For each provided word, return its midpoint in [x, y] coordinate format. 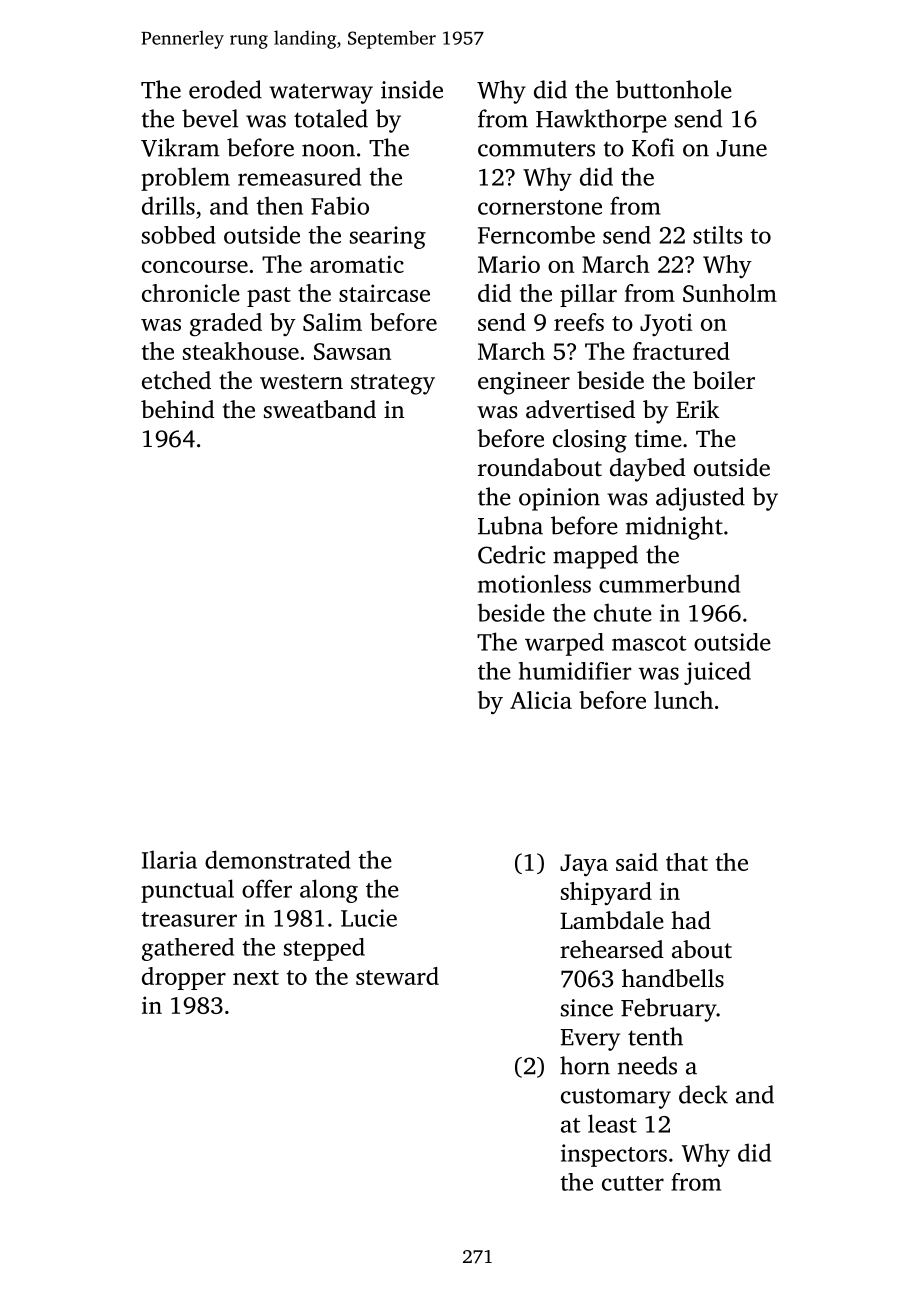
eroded [225, 89]
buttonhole [674, 89]
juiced [717, 673]
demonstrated [278, 859]
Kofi [653, 147]
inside [412, 89]
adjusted [700, 499]
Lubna [510, 525]
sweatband [320, 409]
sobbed [179, 235]
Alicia [541, 700]
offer [267, 888]
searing [388, 237]
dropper [184, 978]
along [329, 891]
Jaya [584, 865]
